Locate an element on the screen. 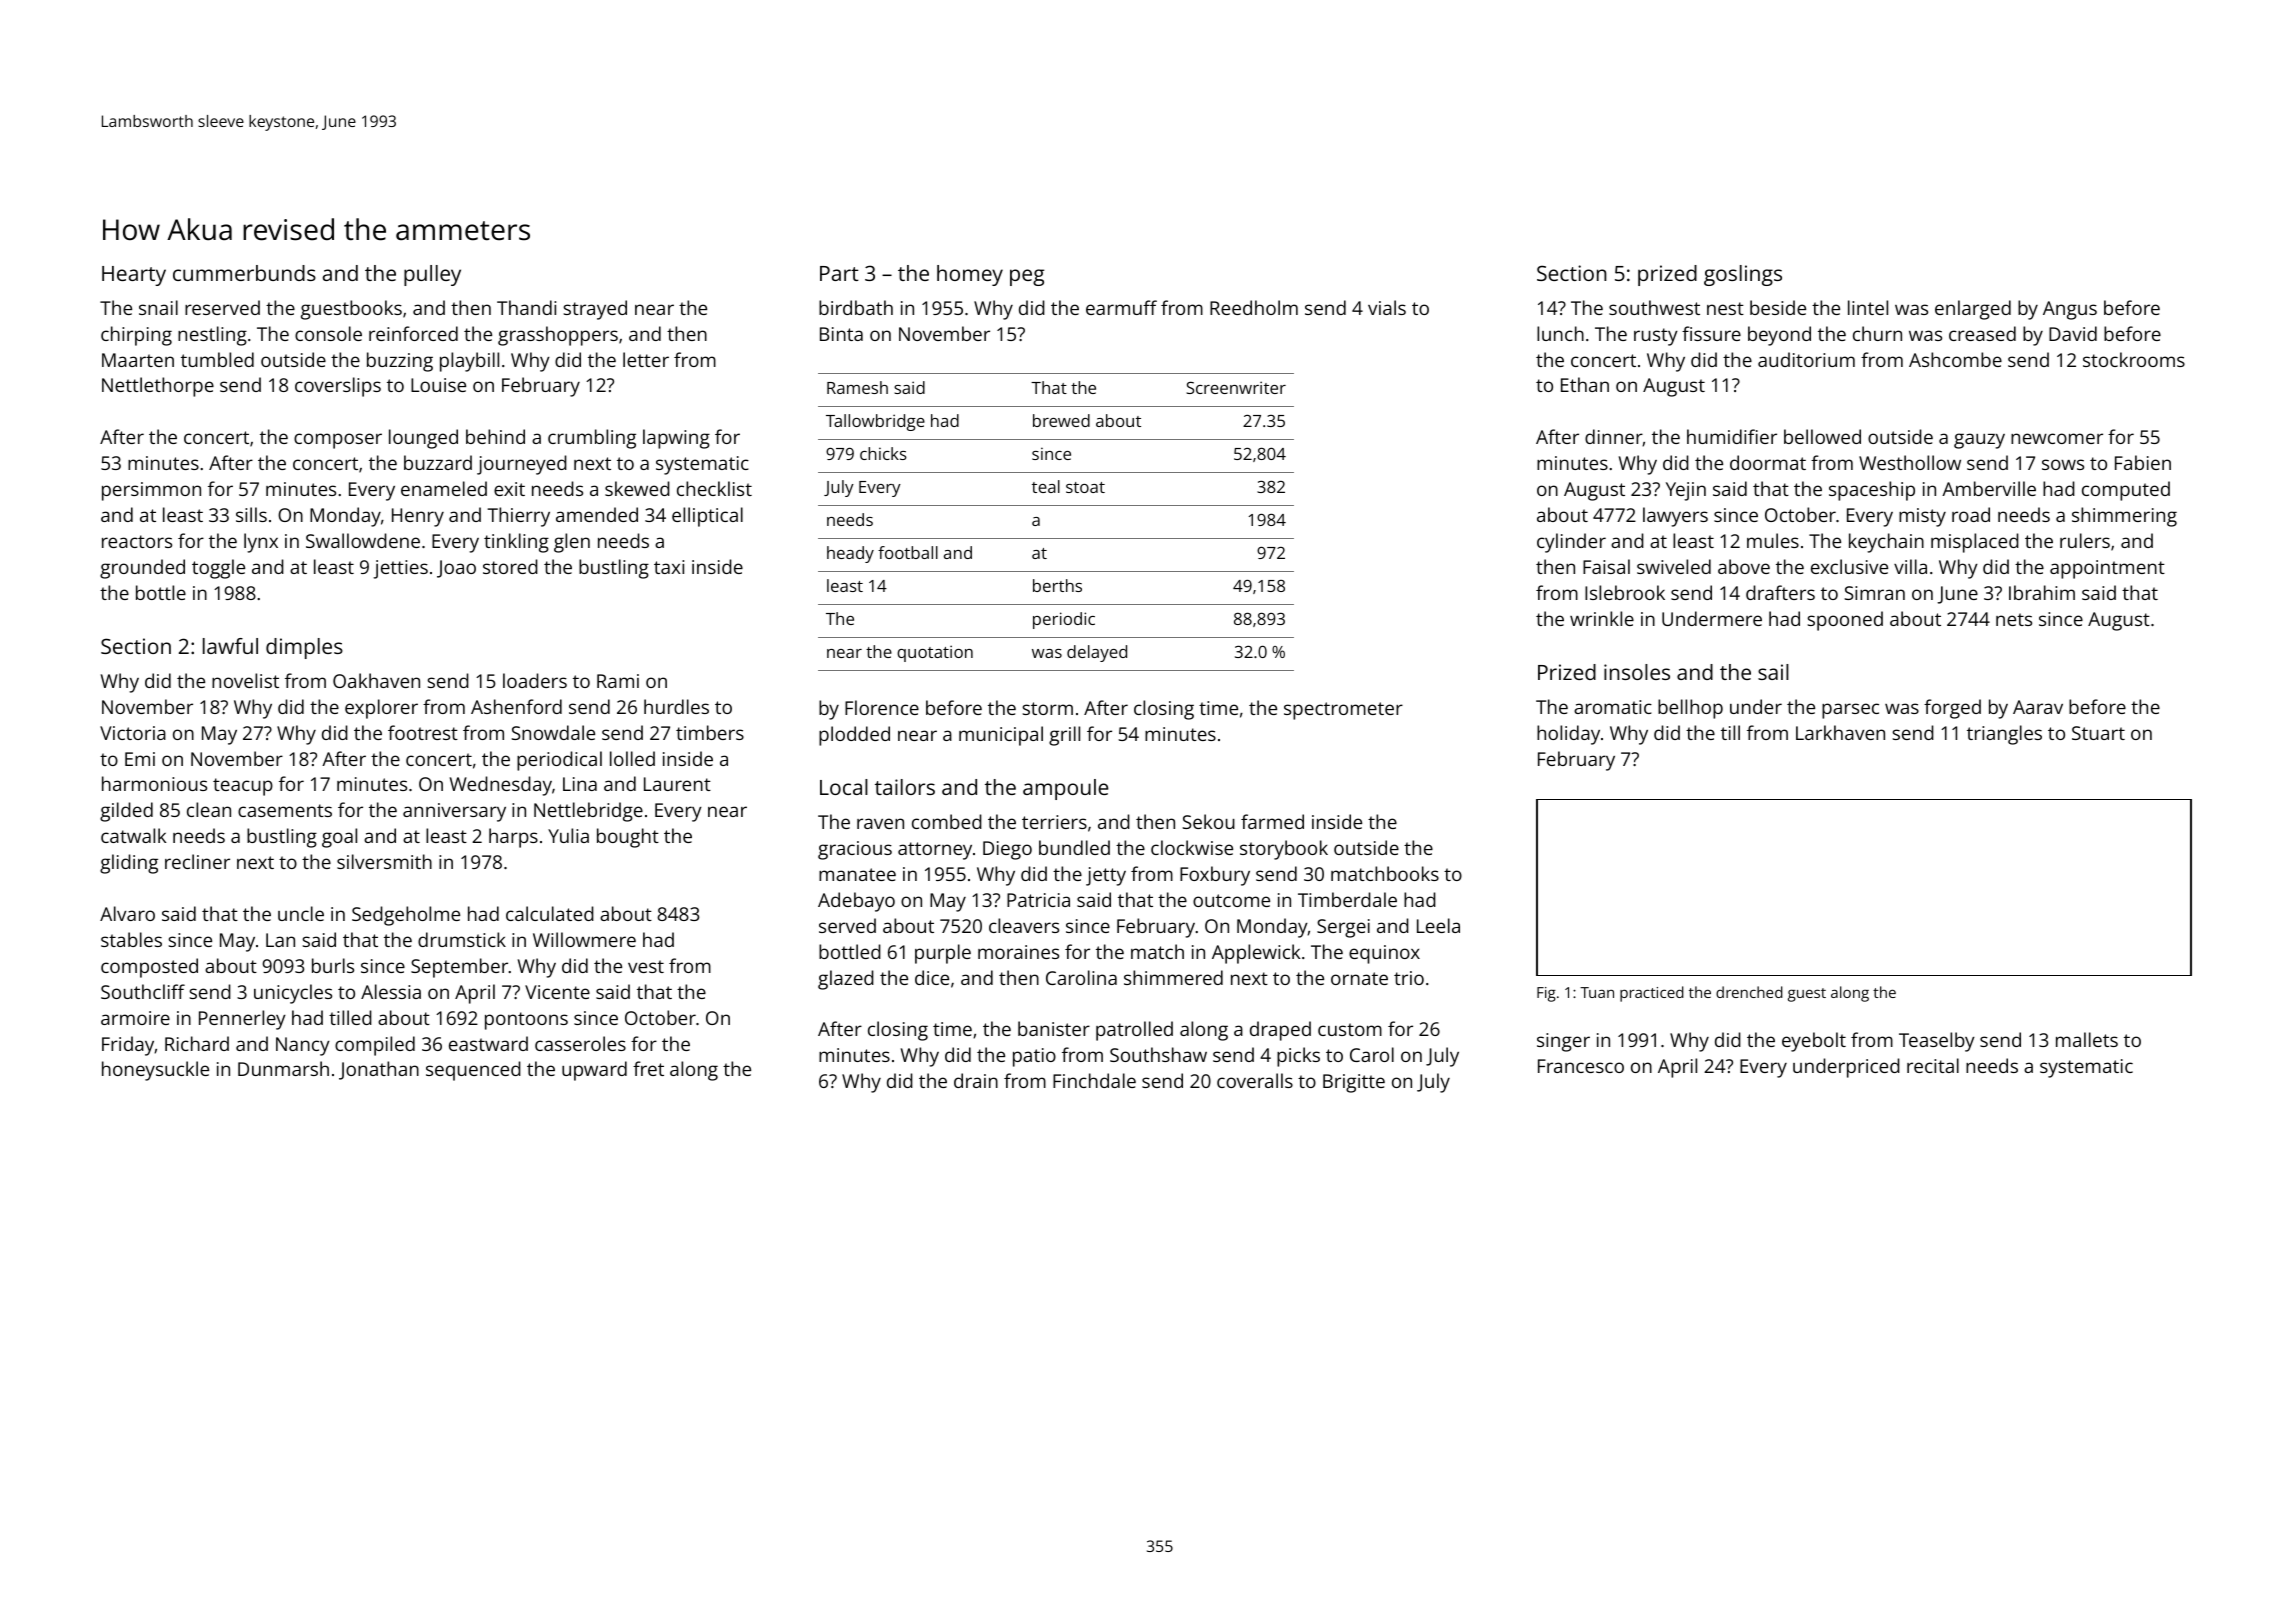  letter is located at coordinates (646, 359).
